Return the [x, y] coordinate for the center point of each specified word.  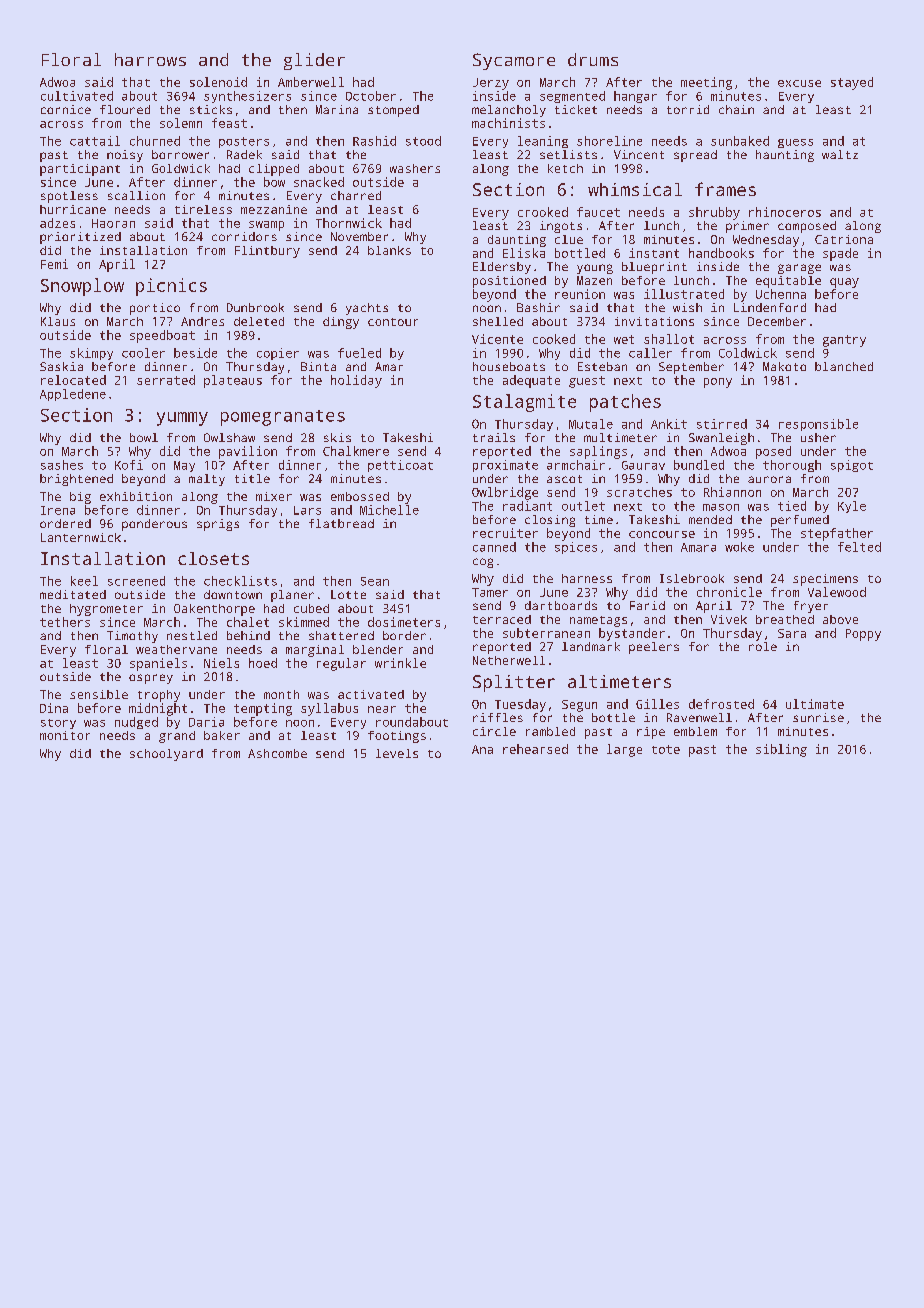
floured [125, 109]
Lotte [348, 594]
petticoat [400, 466]
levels [397, 753]
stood [423, 141]
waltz [840, 154]
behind [248, 635]
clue [569, 239]
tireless [203, 209]
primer [747, 227]
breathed [785, 619]
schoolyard [166, 755]
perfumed [800, 521]
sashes [62, 465]
